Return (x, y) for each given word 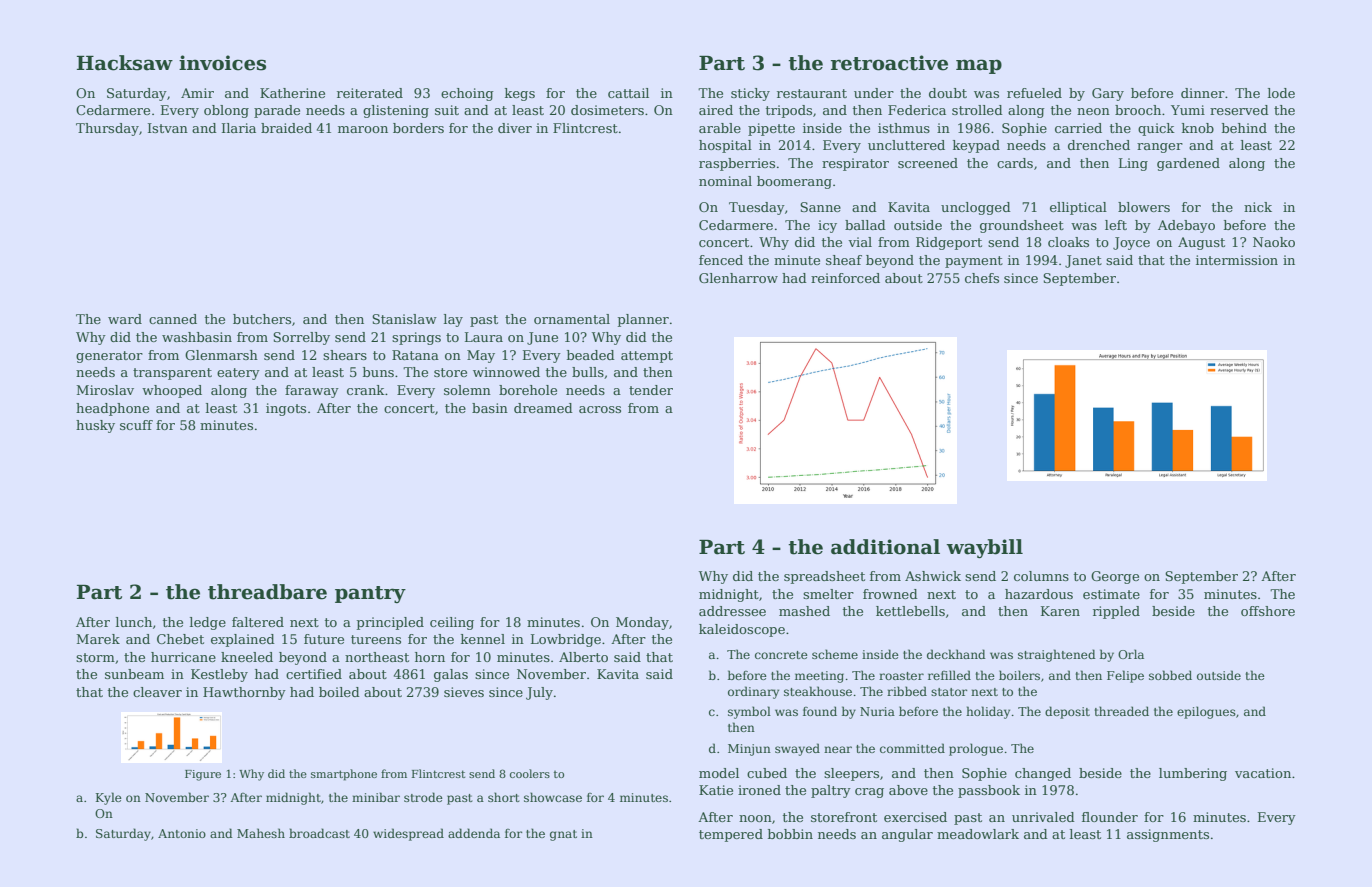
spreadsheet (824, 577)
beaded (591, 355)
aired (716, 110)
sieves (464, 692)
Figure (203, 775)
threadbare (267, 592)
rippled (1116, 612)
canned (173, 319)
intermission (1237, 260)
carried (1078, 128)
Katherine (292, 93)
